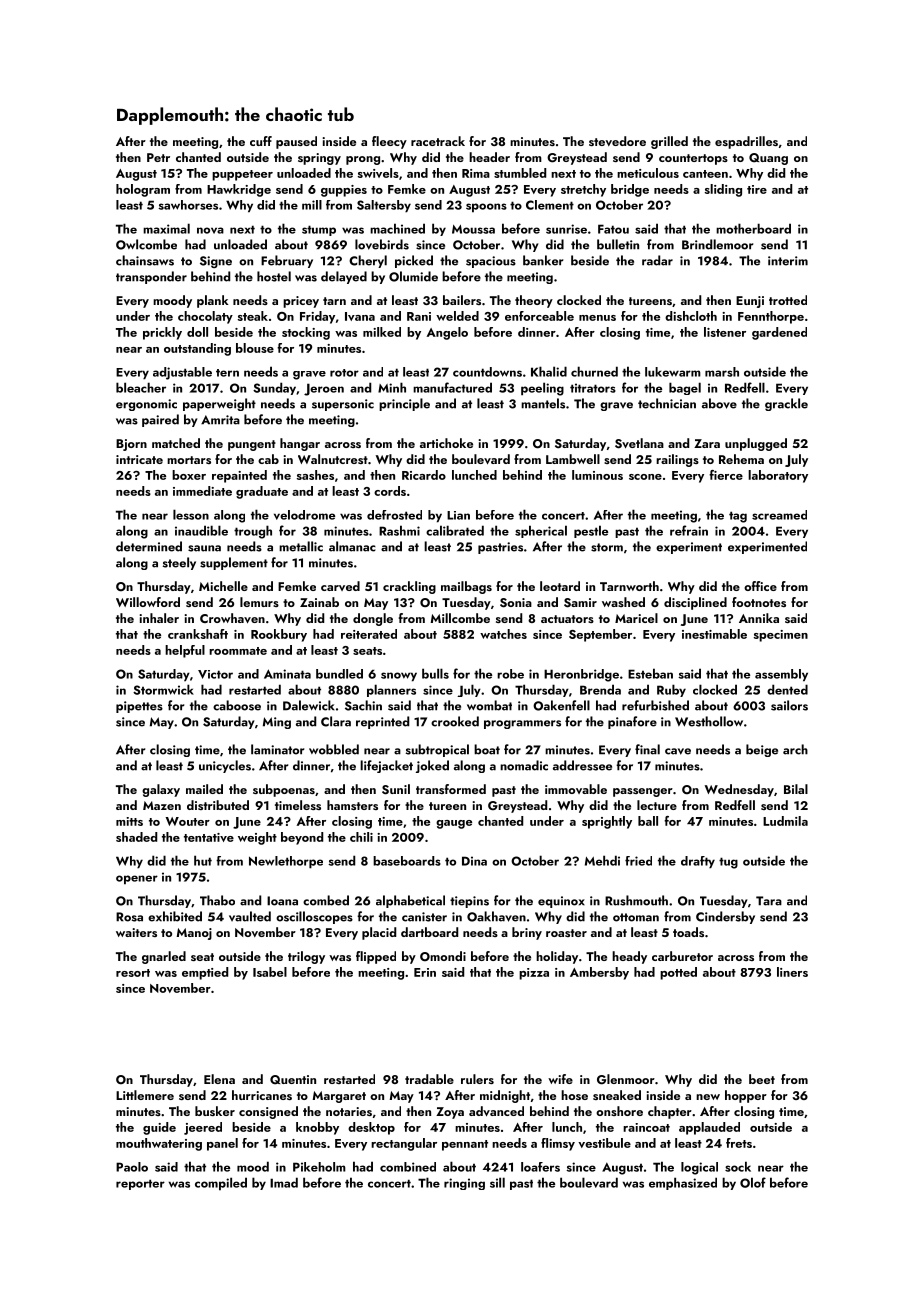 This screenshot has height=1314, width=924. I want to click on paused, so click(296, 142).
